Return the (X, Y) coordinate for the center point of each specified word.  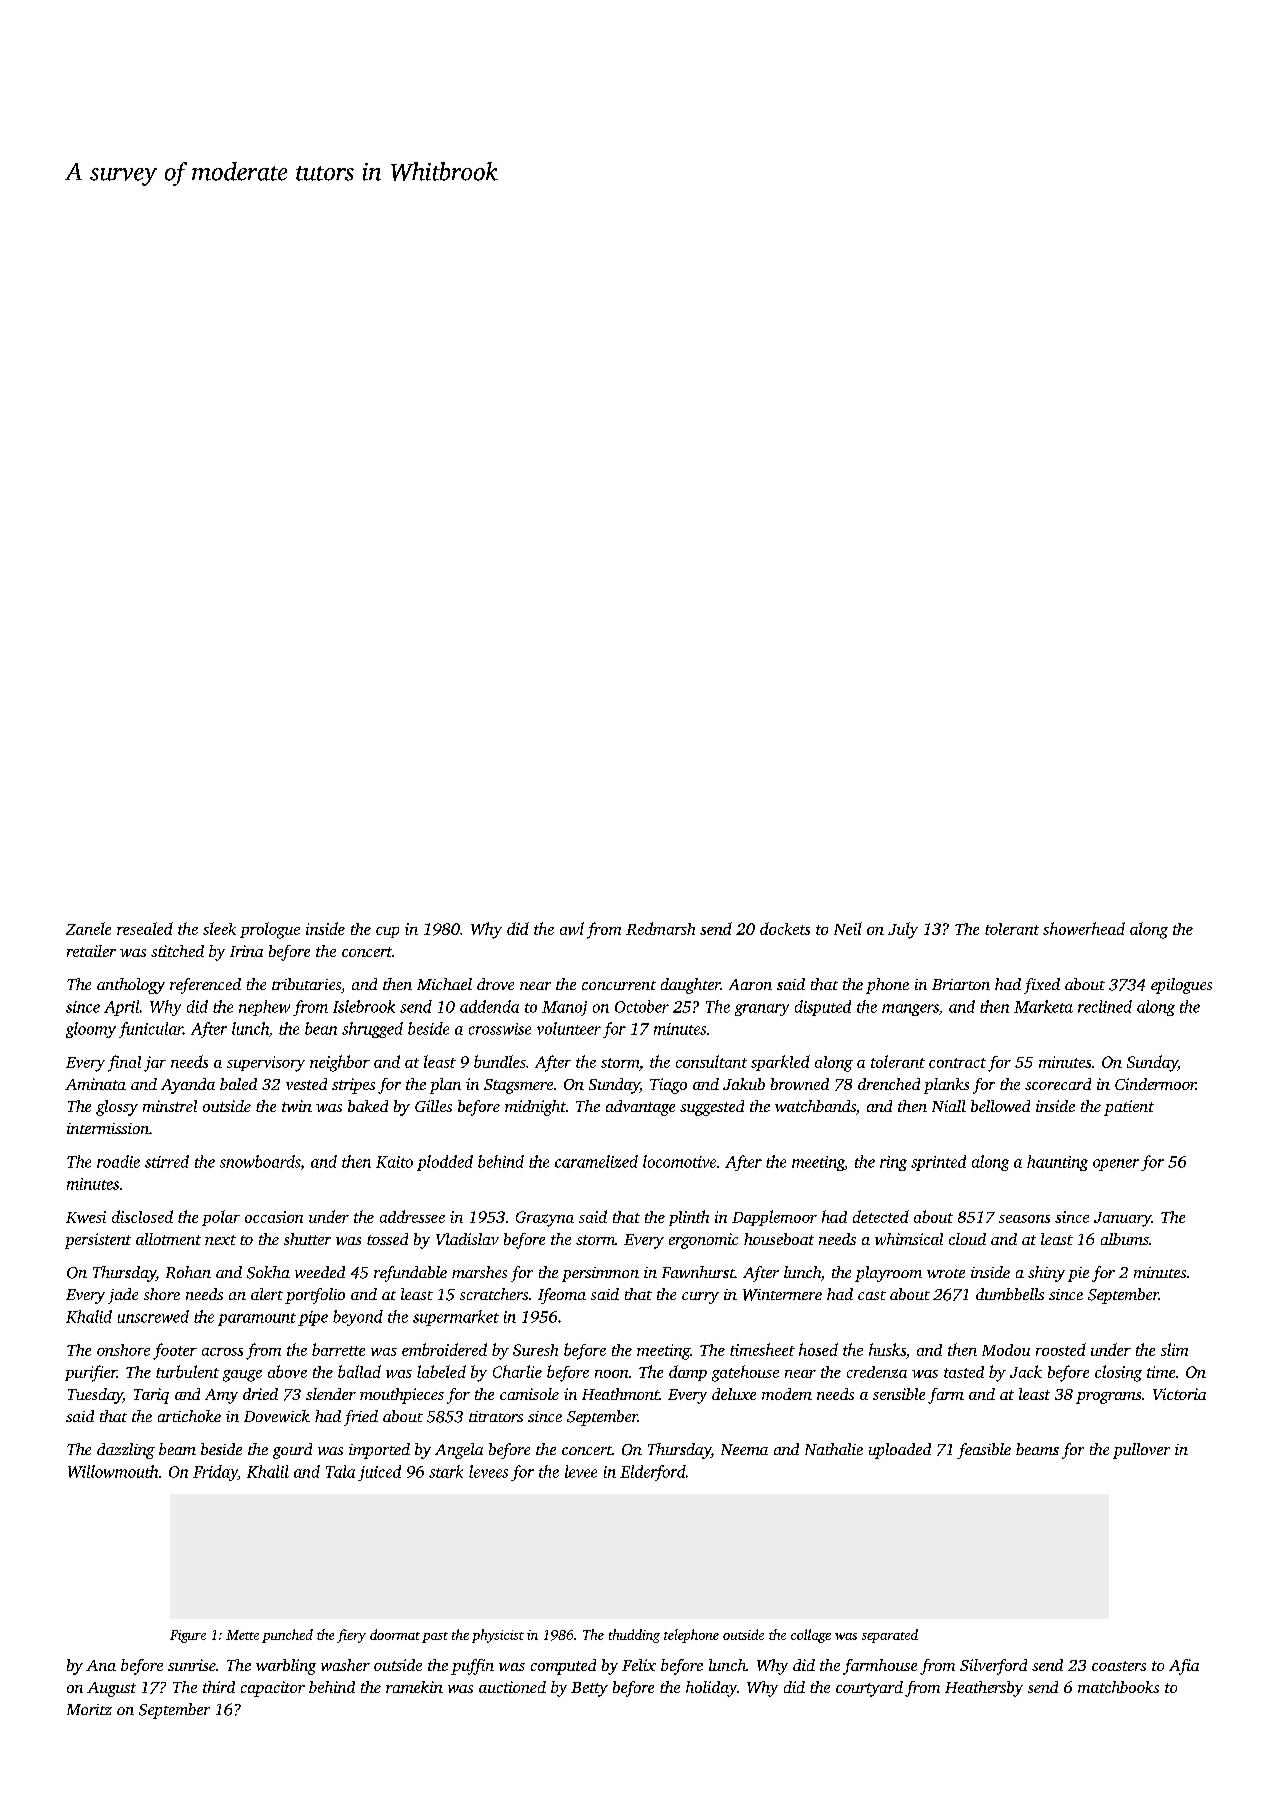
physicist (498, 1636)
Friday (215, 1473)
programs (1108, 1398)
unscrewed (153, 1316)
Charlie (517, 1371)
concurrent (619, 985)
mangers (910, 1010)
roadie (118, 1161)
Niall (949, 1106)
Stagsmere (518, 1086)
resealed (145, 928)
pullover (1141, 1451)
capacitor (273, 1689)
